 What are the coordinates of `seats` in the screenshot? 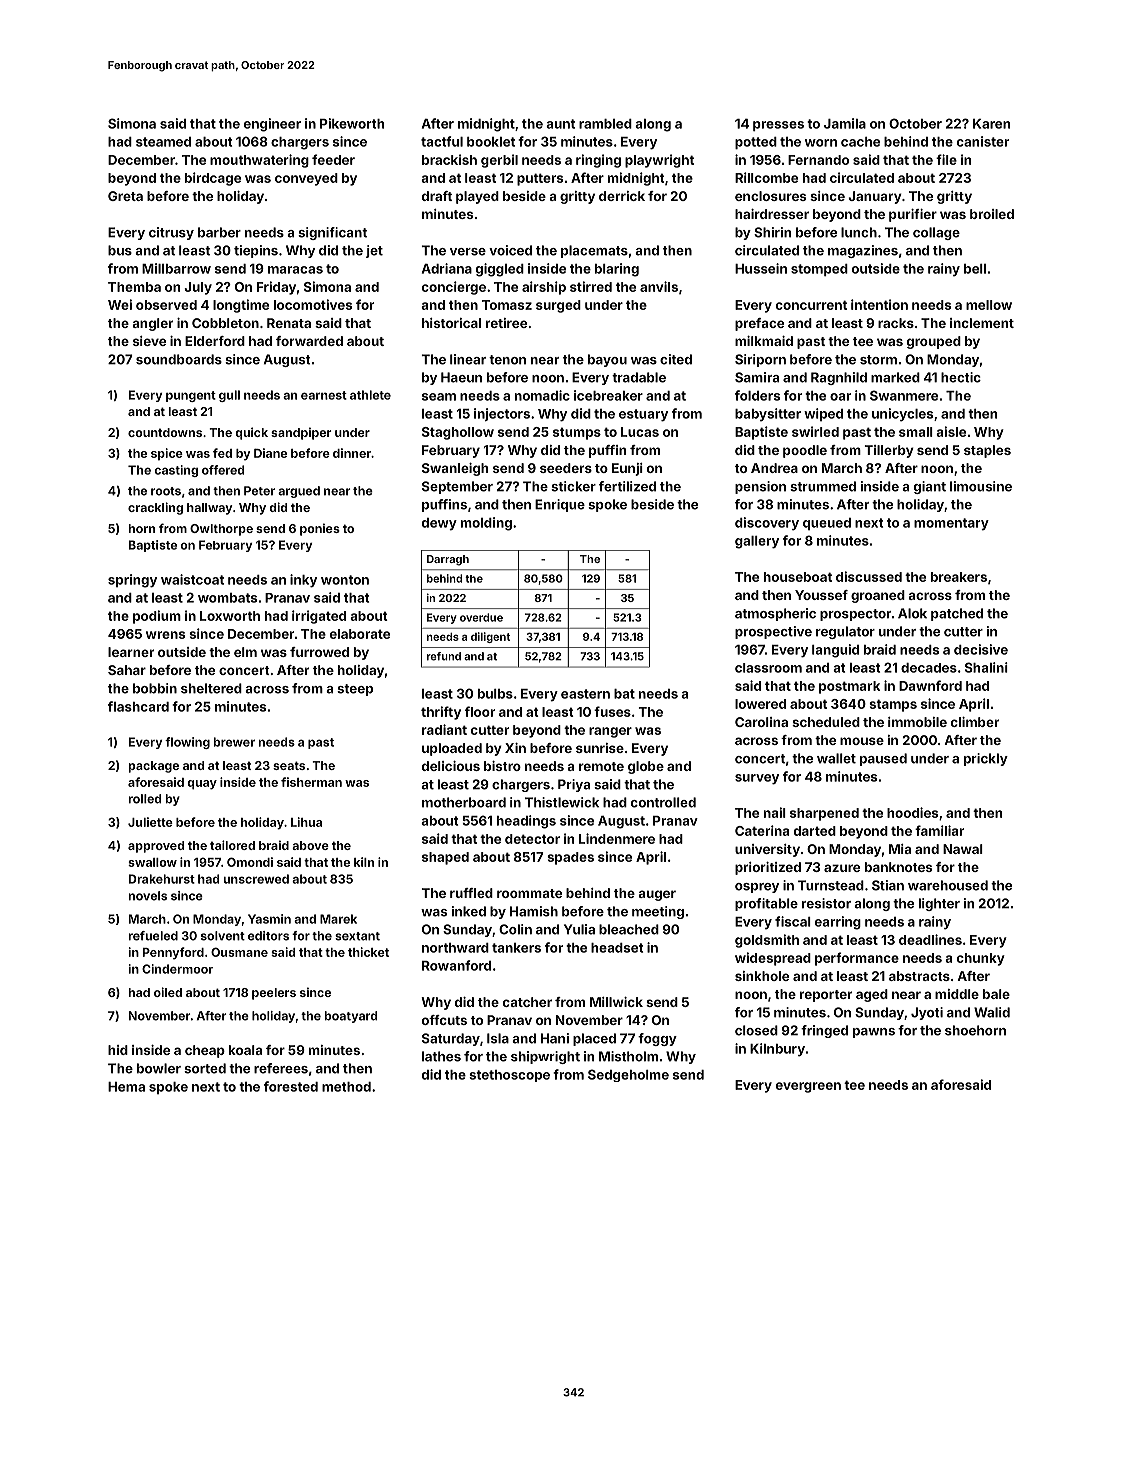 It's located at (289, 765).
